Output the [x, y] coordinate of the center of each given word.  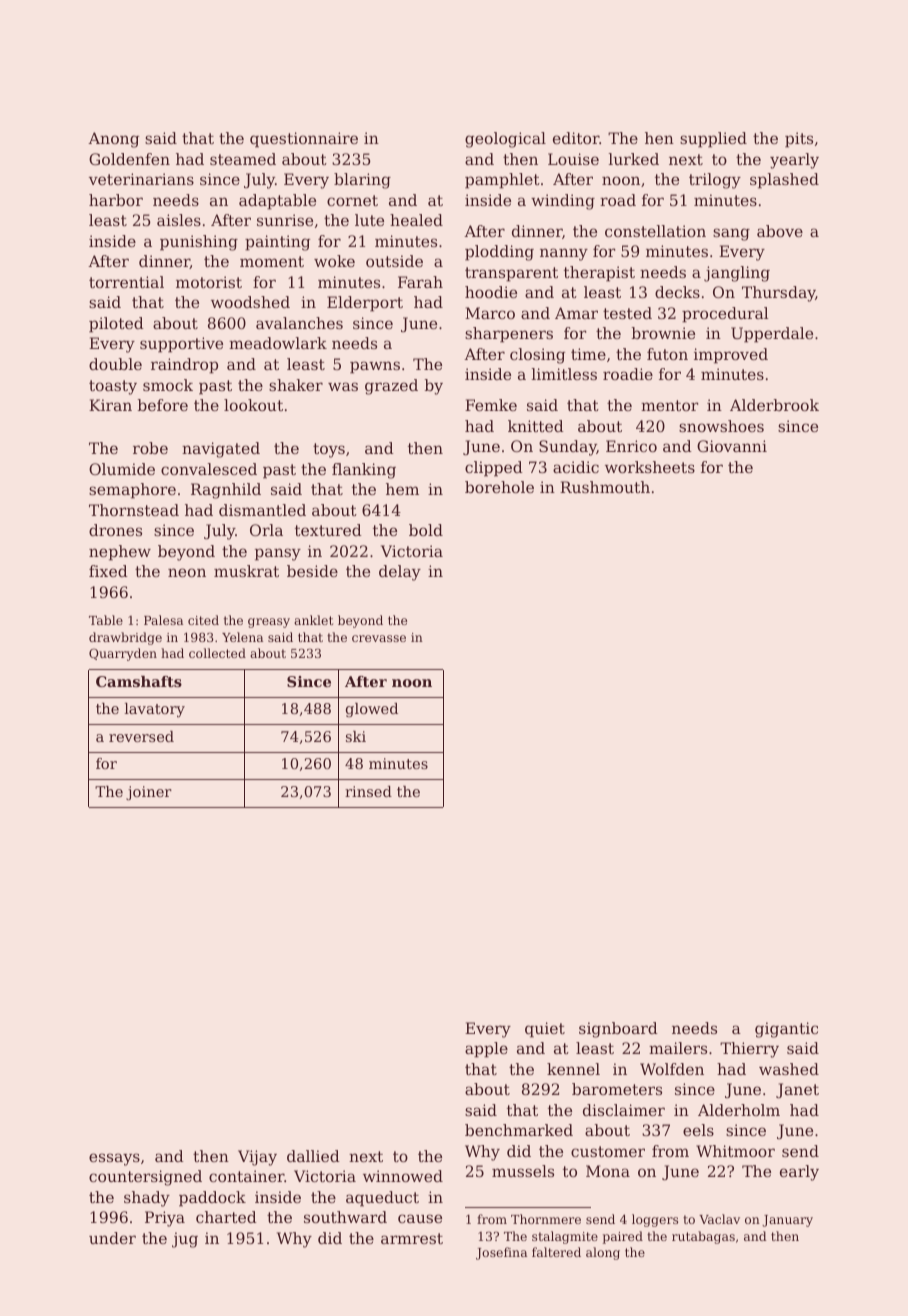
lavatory [154, 710]
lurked [634, 159]
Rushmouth [605, 487]
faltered [556, 1252]
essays [114, 1159]
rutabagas [703, 1237]
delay [400, 573]
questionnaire [304, 140]
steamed [243, 159]
